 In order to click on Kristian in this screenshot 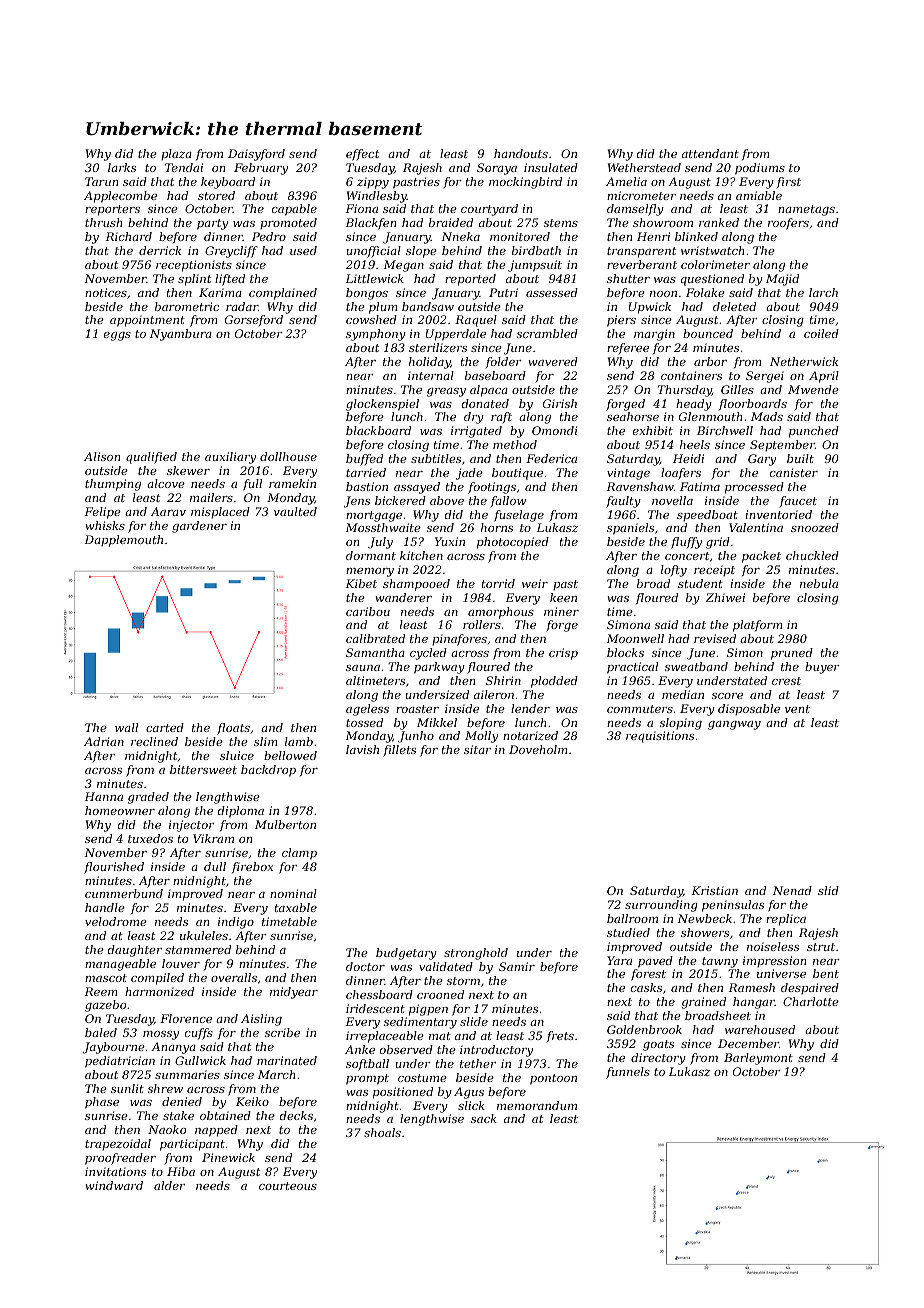, I will do `click(715, 890)`.
